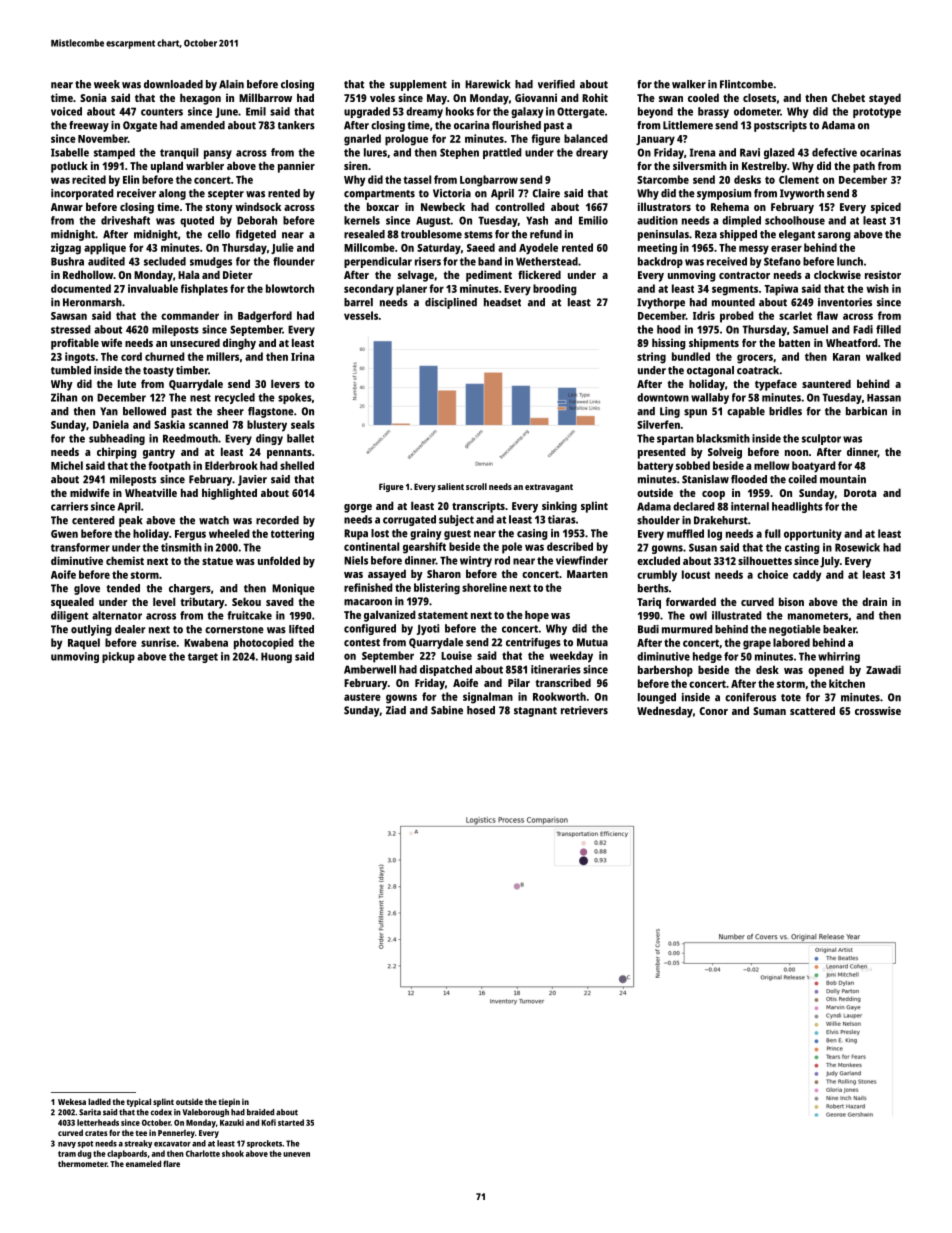 Image resolution: width=952 pixels, height=1233 pixels. What do you see at coordinates (746, 412) in the screenshot?
I see `capable` at bounding box center [746, 412].
